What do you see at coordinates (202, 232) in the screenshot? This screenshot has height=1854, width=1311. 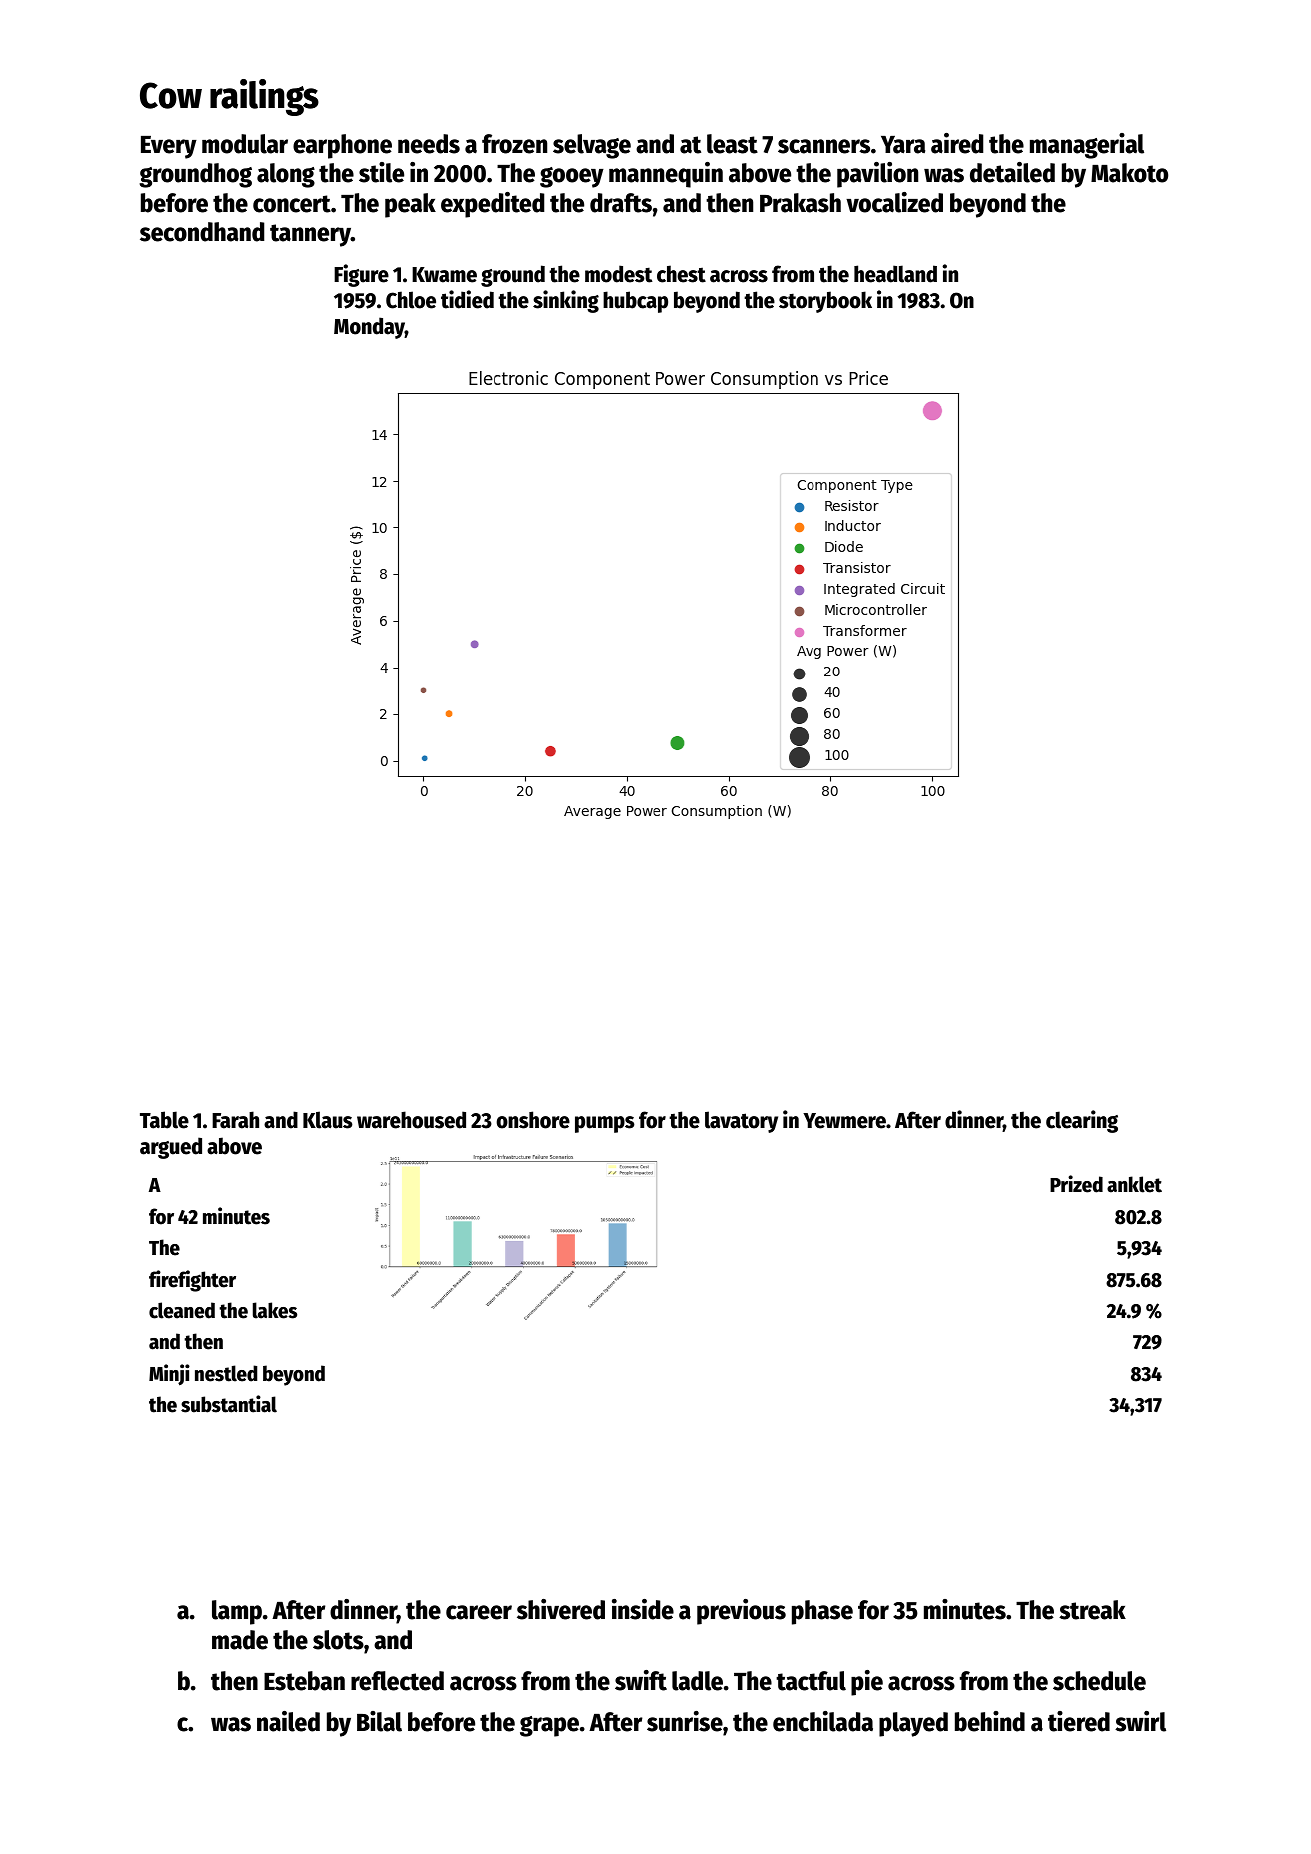 I see `secondhand` at bounding box center [202, 232].
